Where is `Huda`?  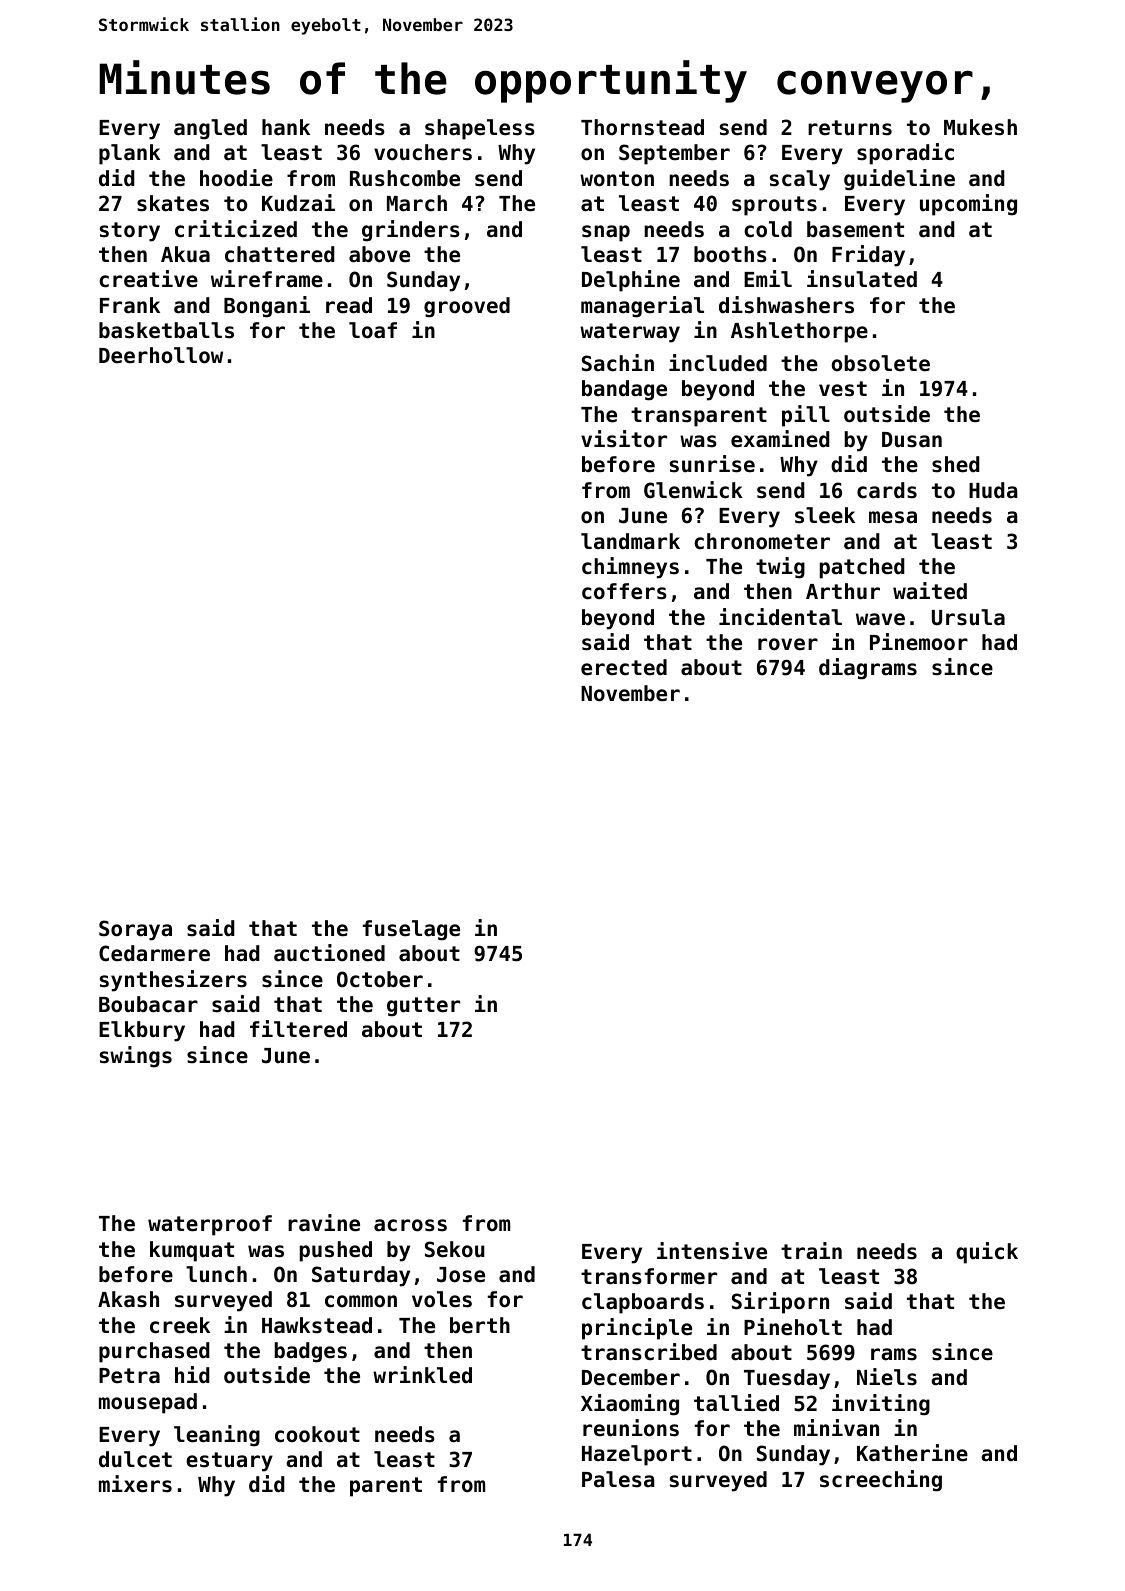
Huda is located at coordinates (993, 490).
